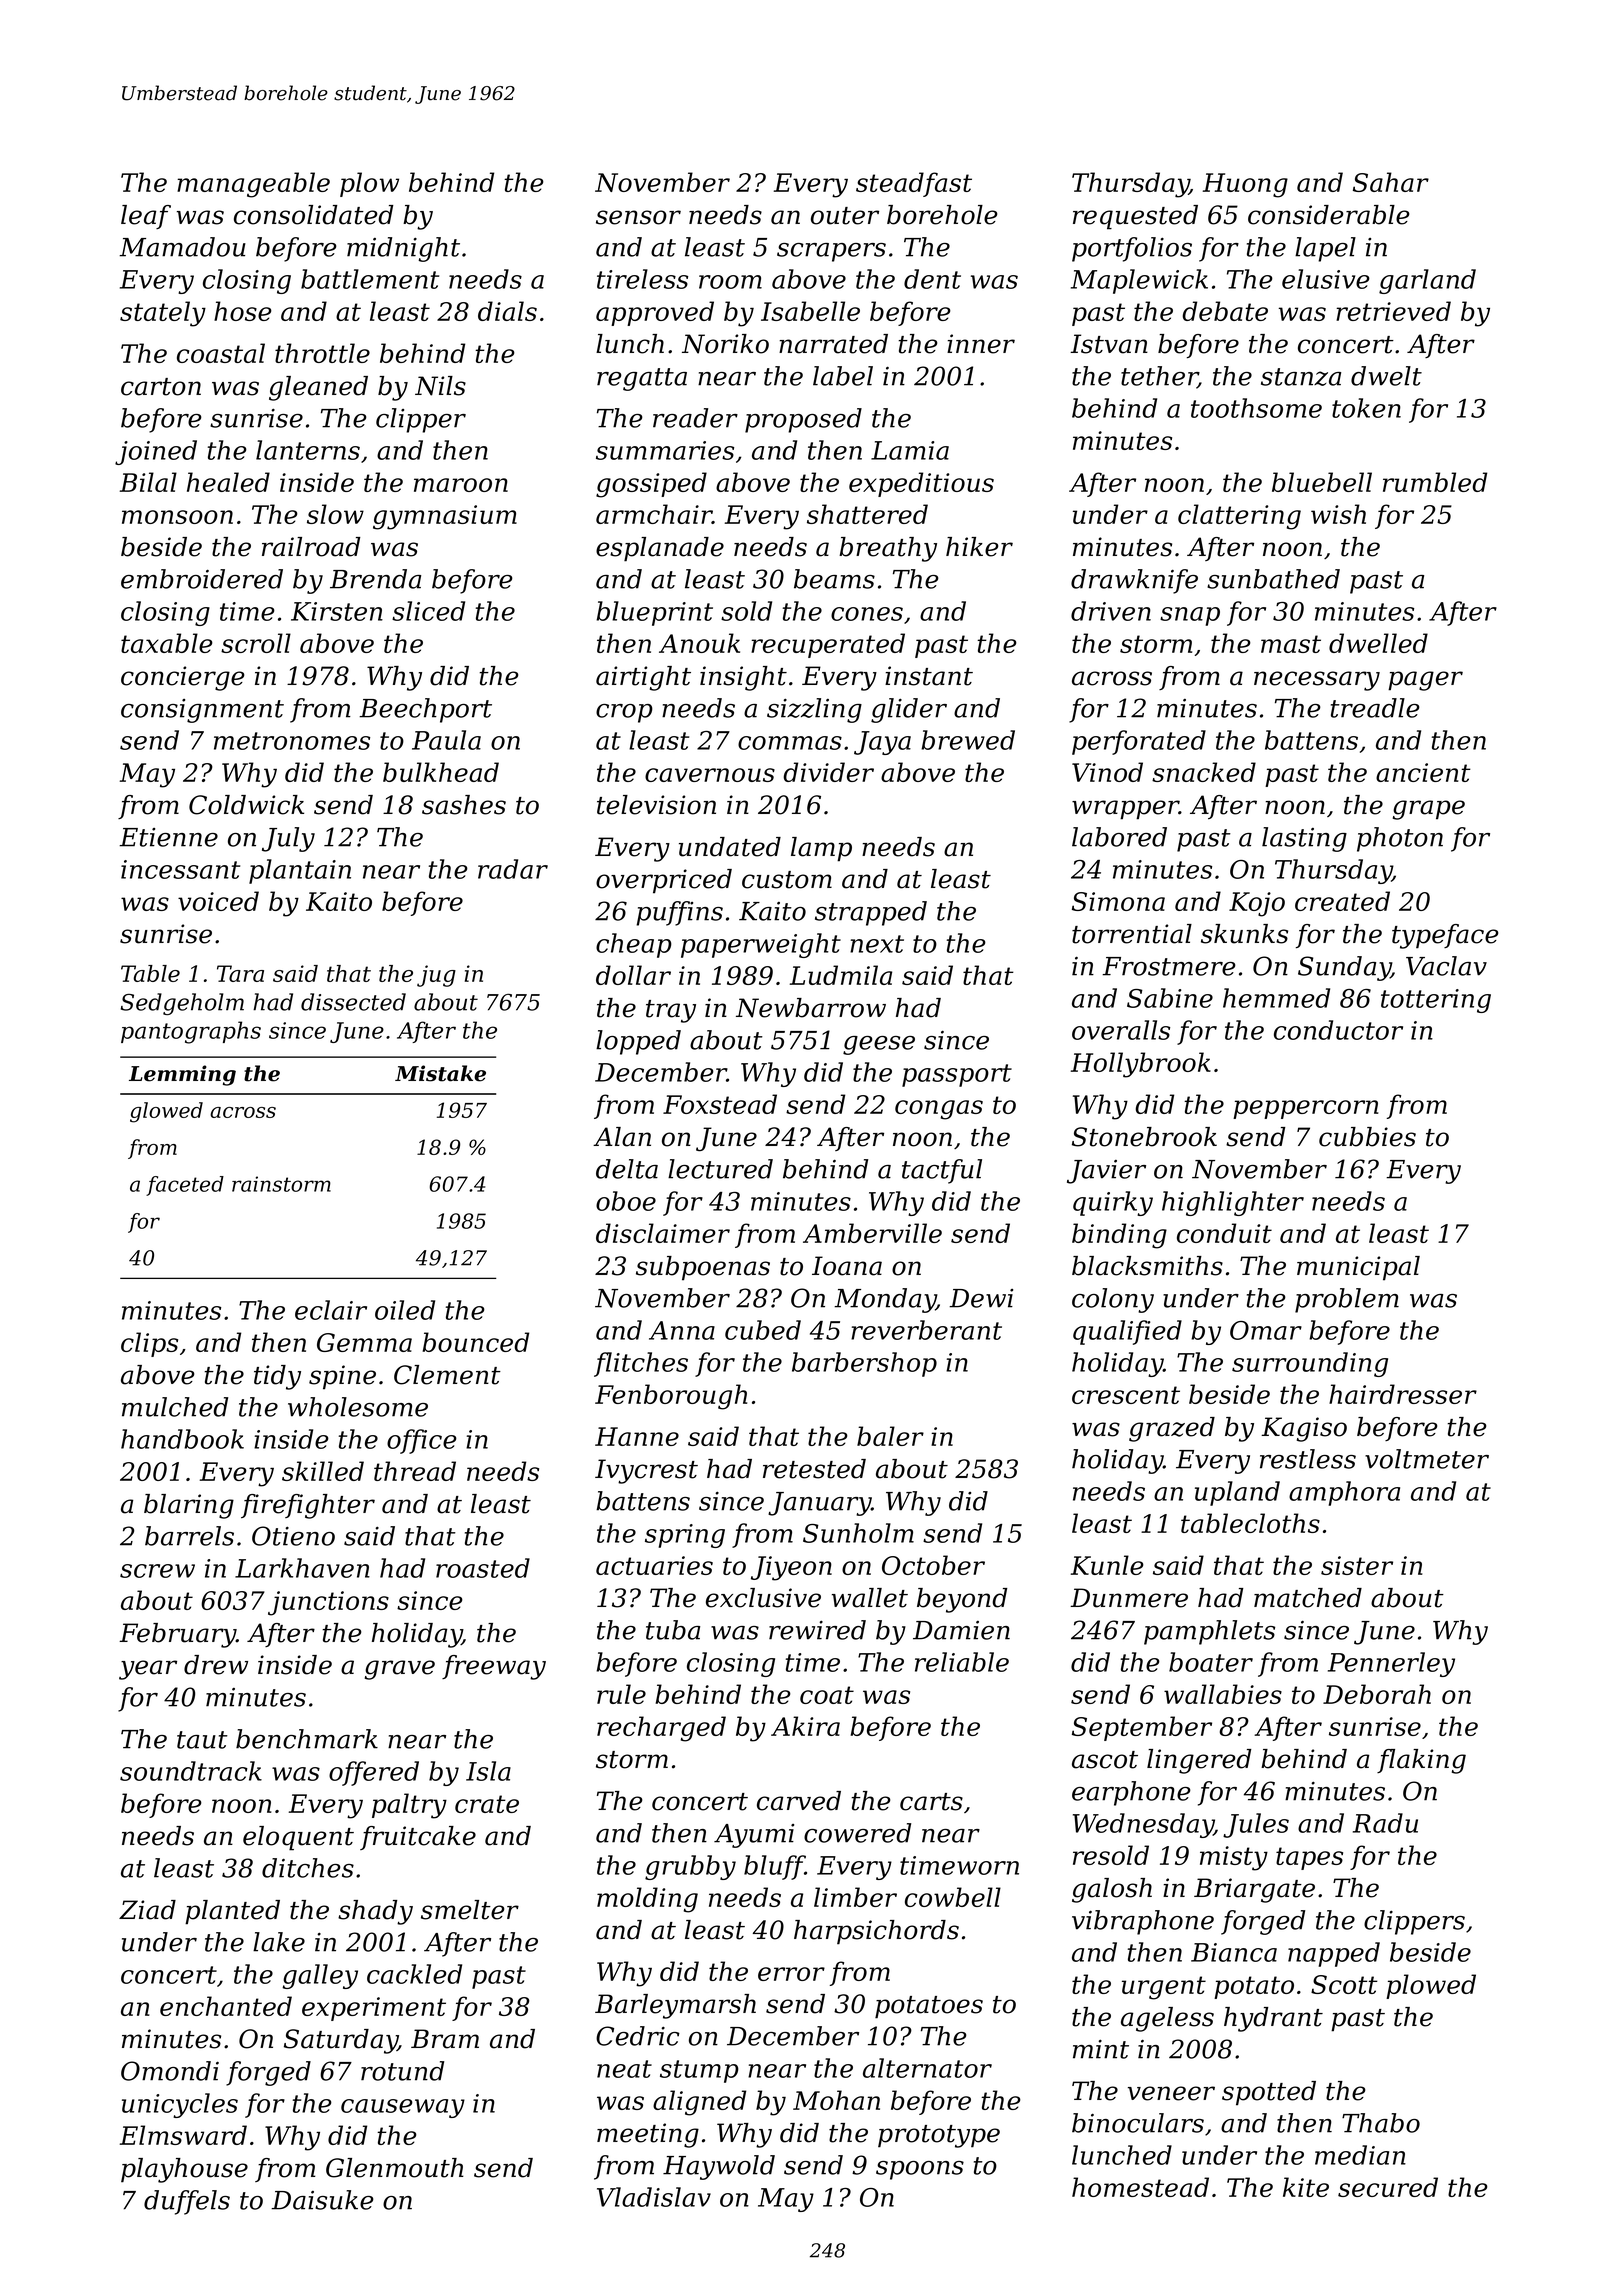 The height and width of the screenshot is (2292, 1620). I want to click on hose, so click(243, 311).
